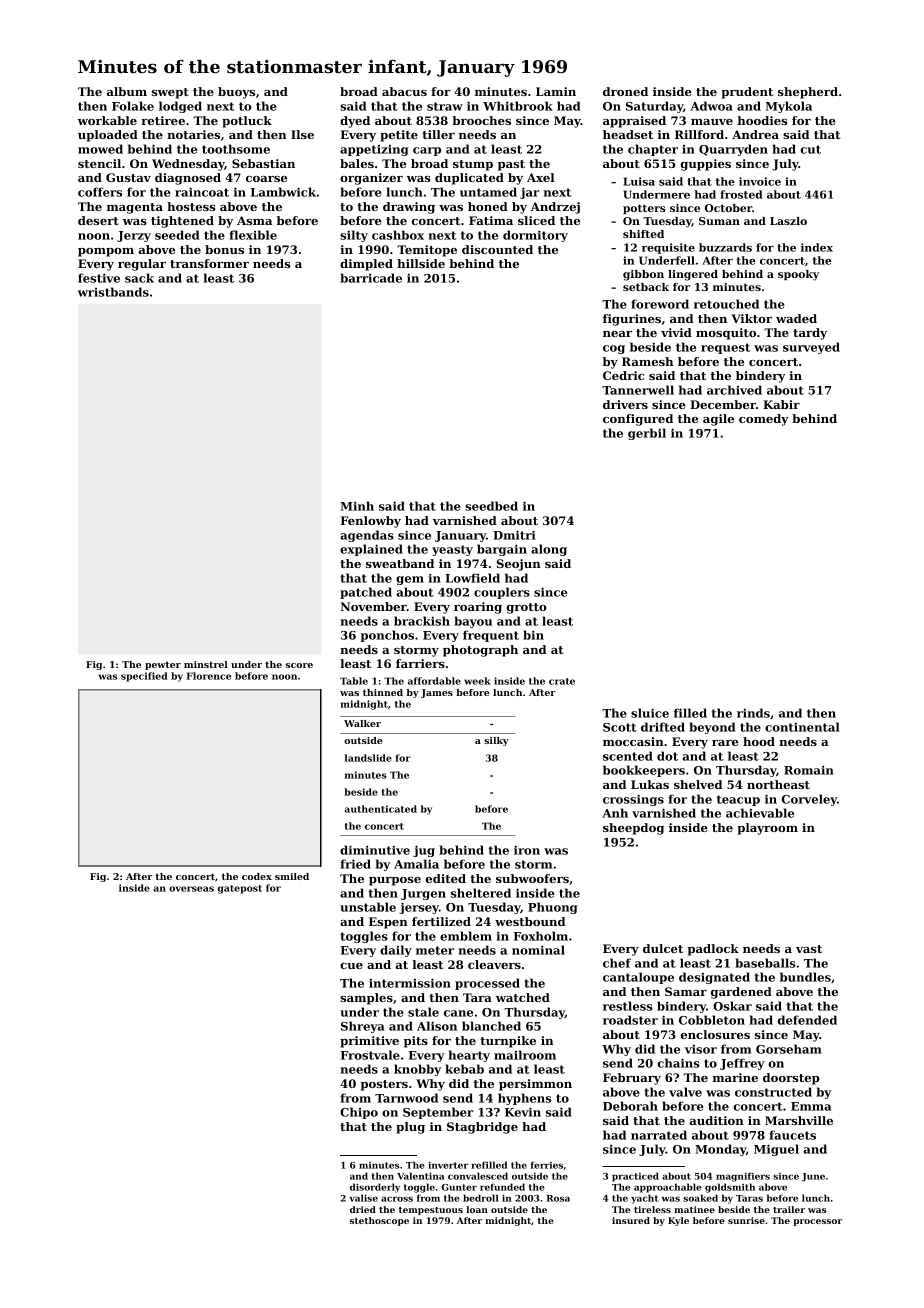  I want to click on landslide, so click(368, 758).
